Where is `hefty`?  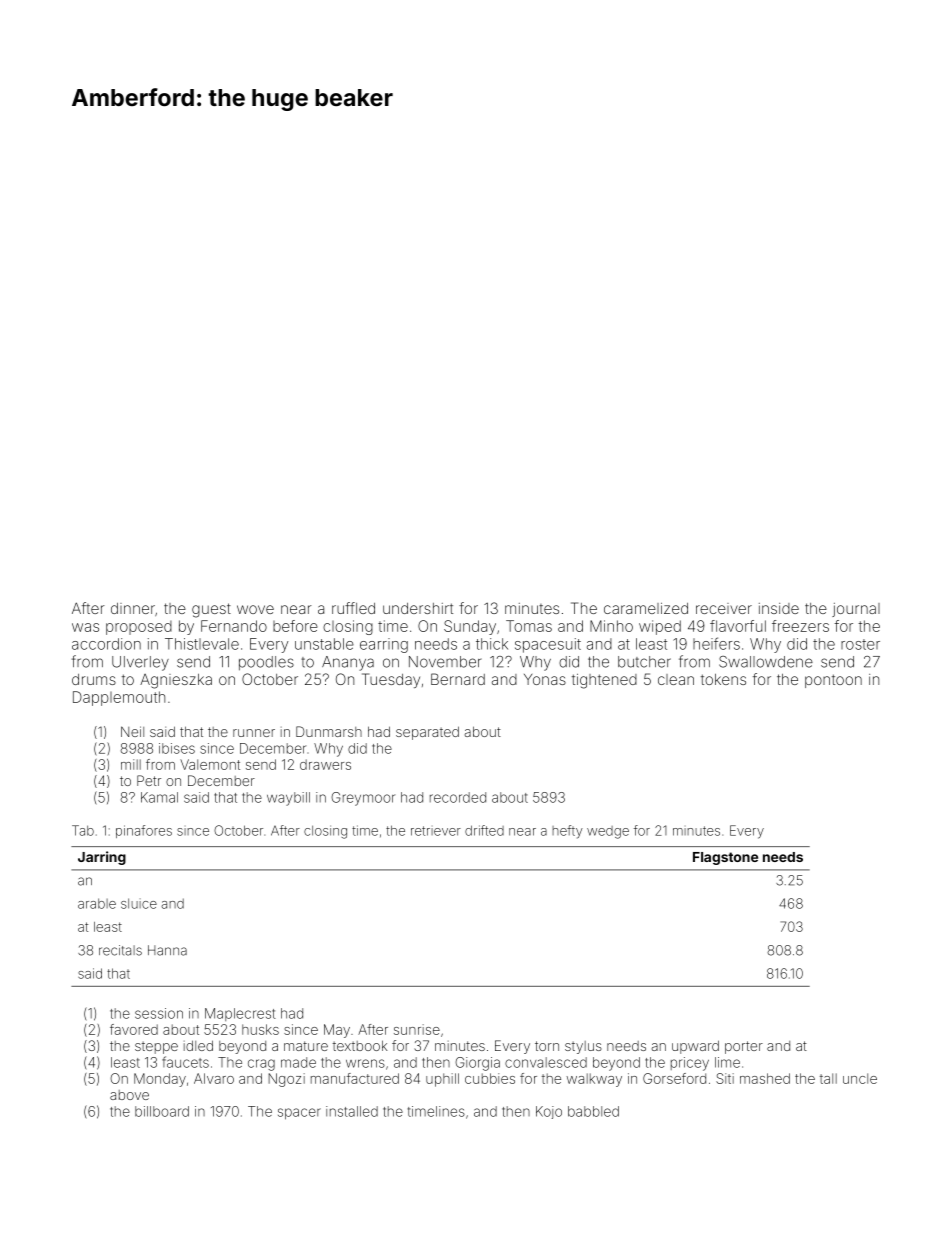 hefty is located at coordinates (567, 832).
